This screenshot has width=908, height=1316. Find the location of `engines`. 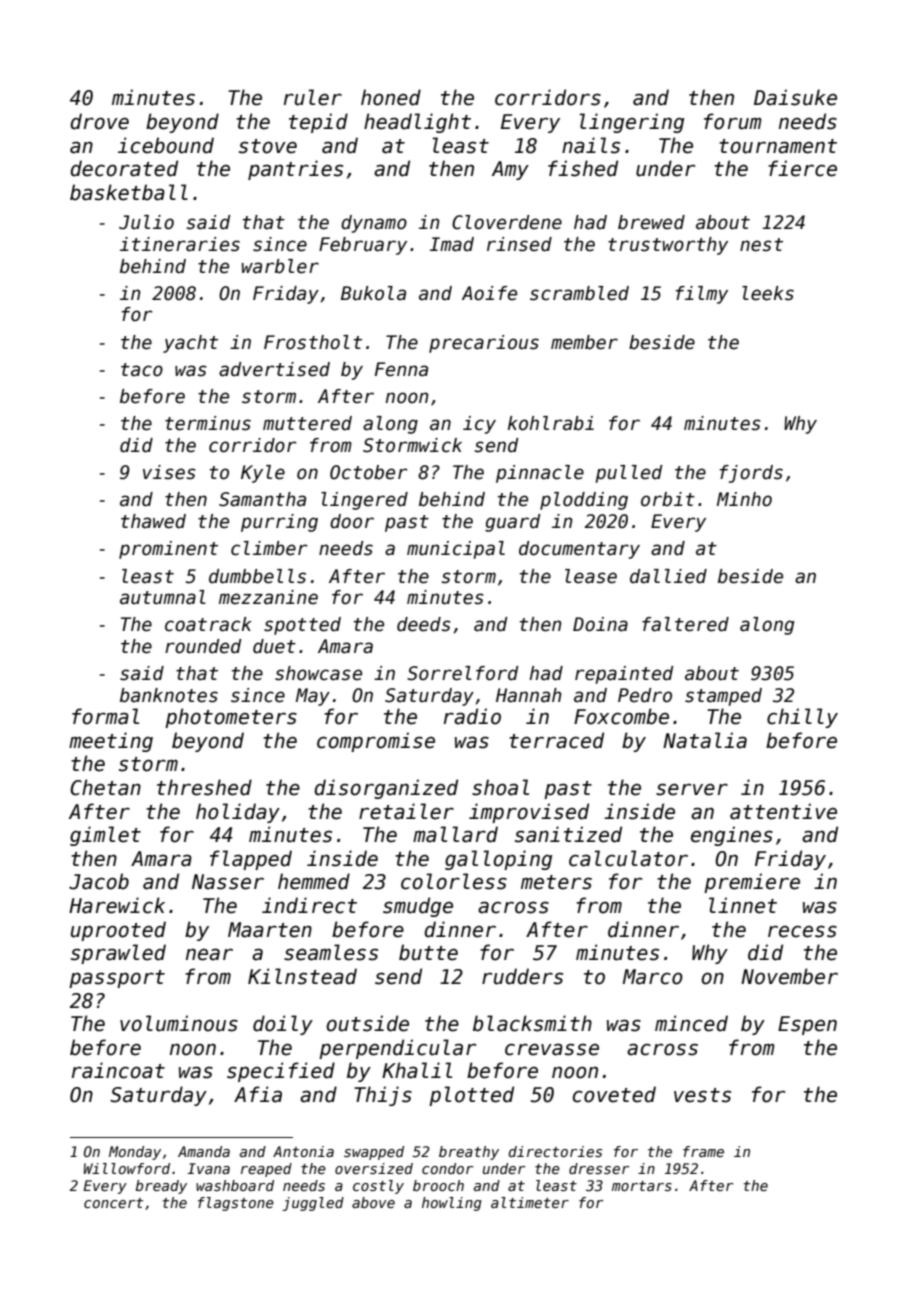

engines is located at coordinates (732, 836).
